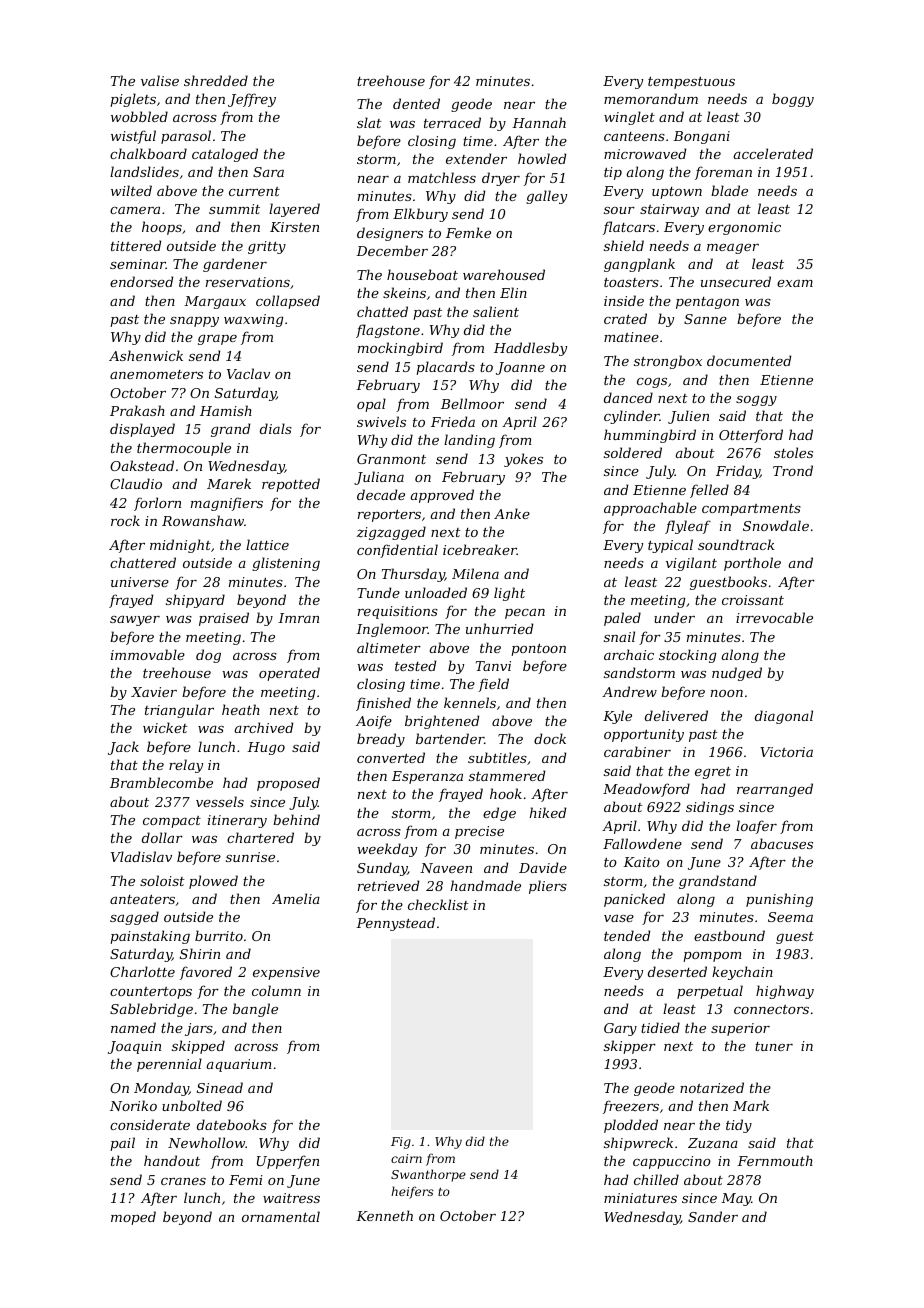 The image size is (924, 1308). What do you see at coordinates (184, 449) in the screenshot?
I see `thermocouple` at bounding box center [184, 449].
